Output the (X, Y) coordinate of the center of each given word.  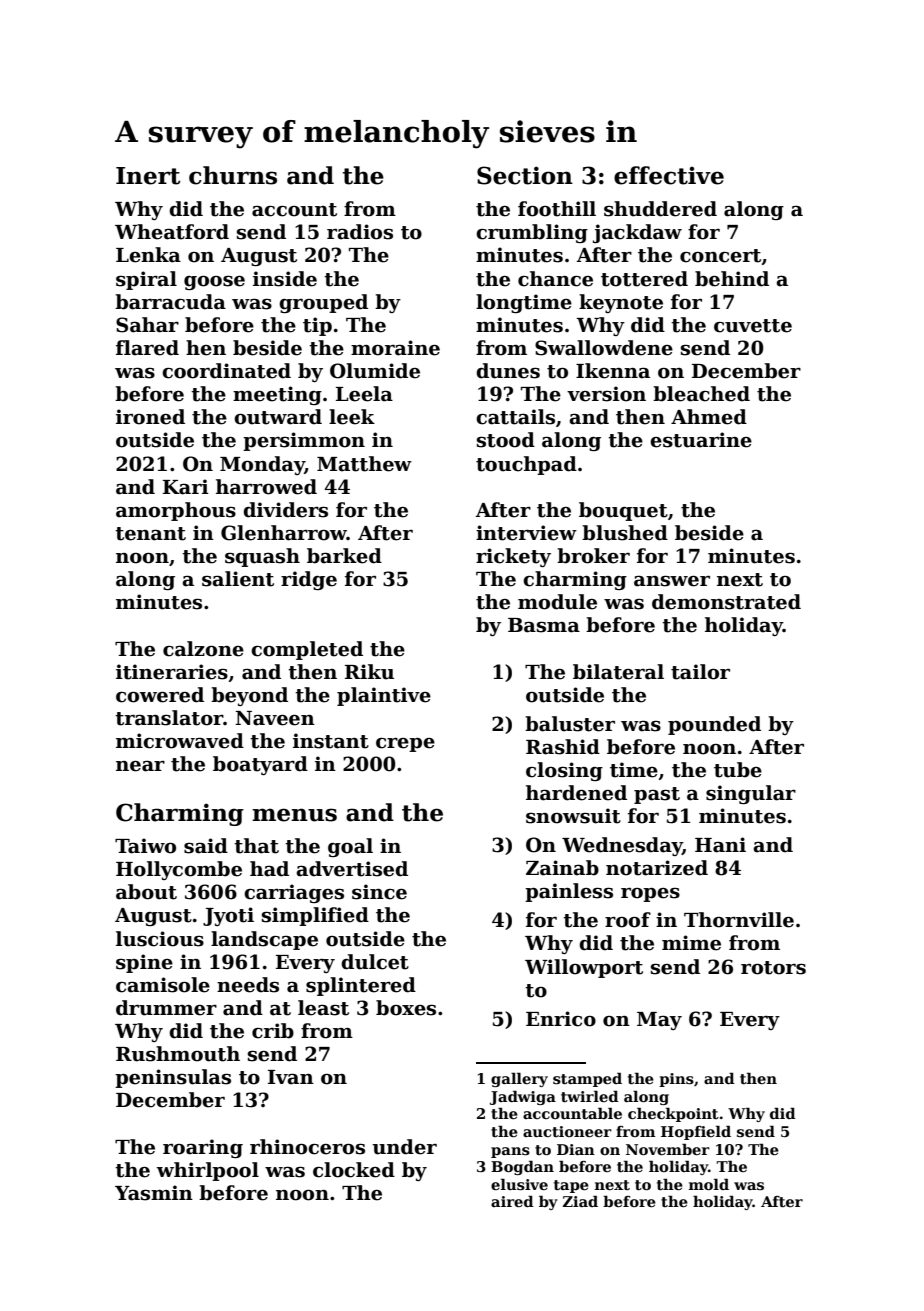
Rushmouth (178, 1054)
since (379, 892)
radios (360, 232)
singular (751, 794)
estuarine (701, 440)
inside (285, 279)
